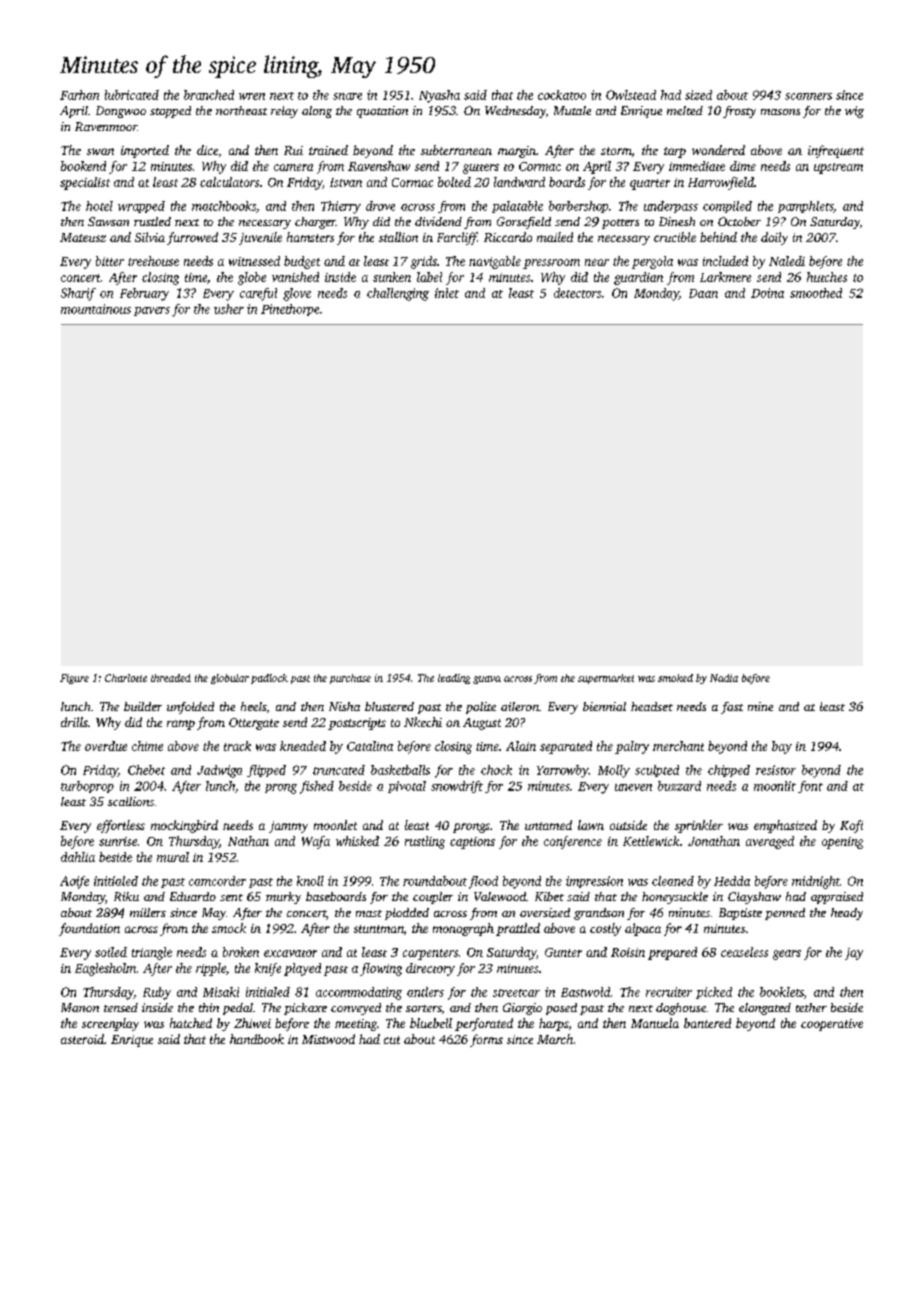  What do you see at coordinates (145, 151) in the document?
I see `imported` at bounding box center [145, 151].
